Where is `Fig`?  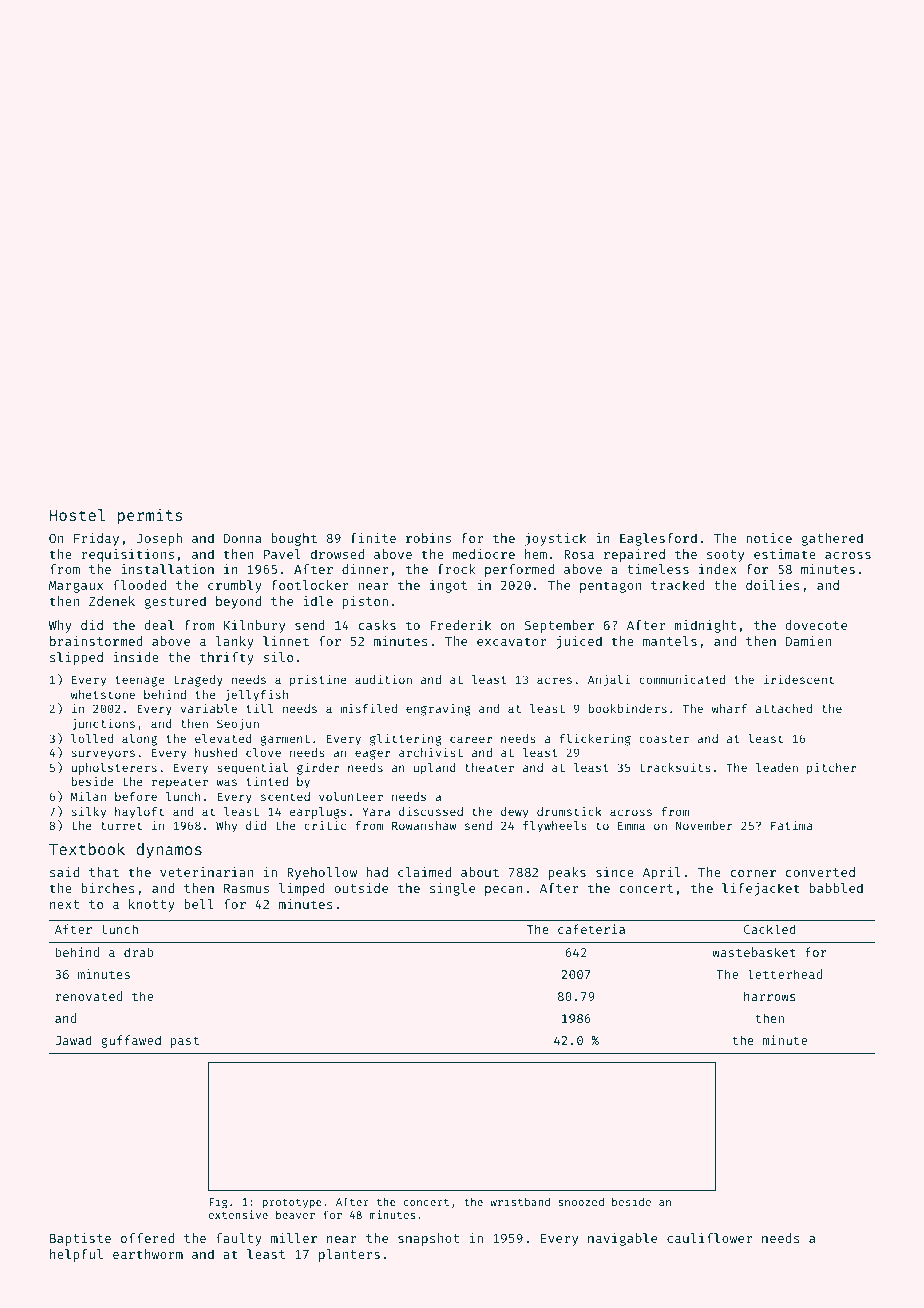
Fig is located at coordinates (218, 1203).
